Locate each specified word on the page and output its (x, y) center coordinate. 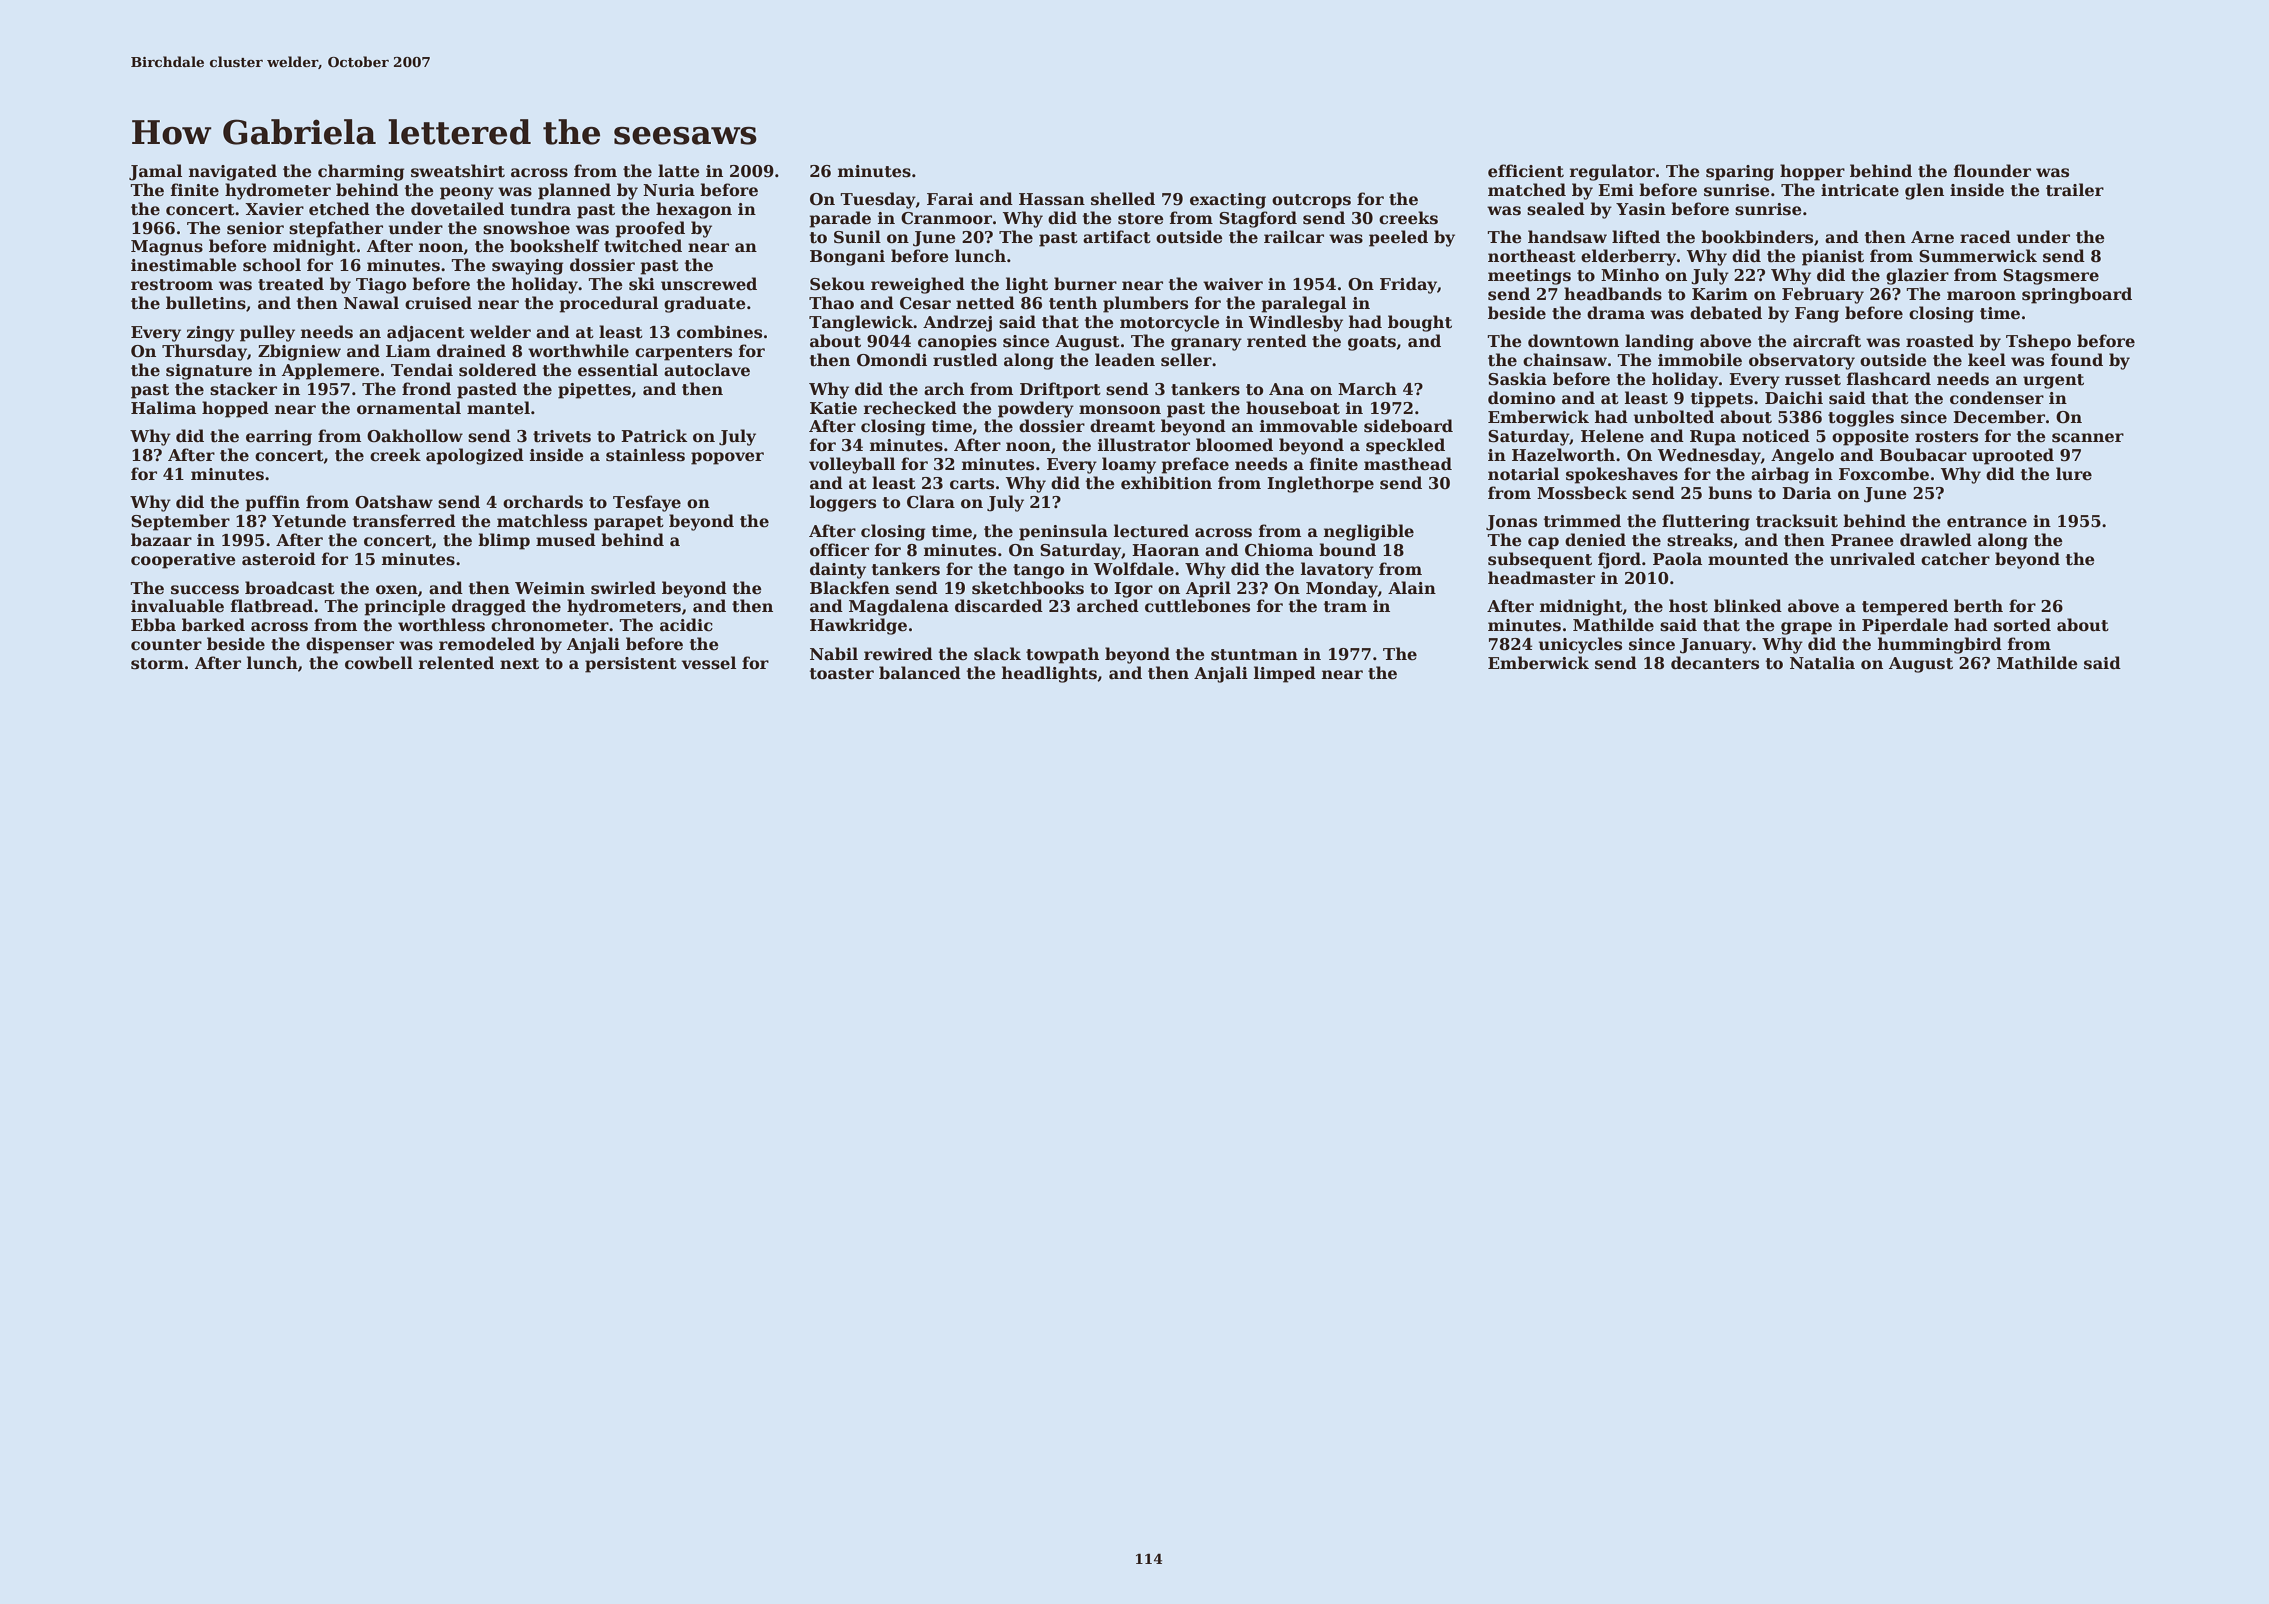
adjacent (426, 333)
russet (1813, 380)
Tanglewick (861, 323)
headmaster (1541, 578)
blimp (504, 541)
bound (1347, 549)
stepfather (336, 229)
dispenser (350, 645)
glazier (1917, 276)
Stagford (1258, 219)
